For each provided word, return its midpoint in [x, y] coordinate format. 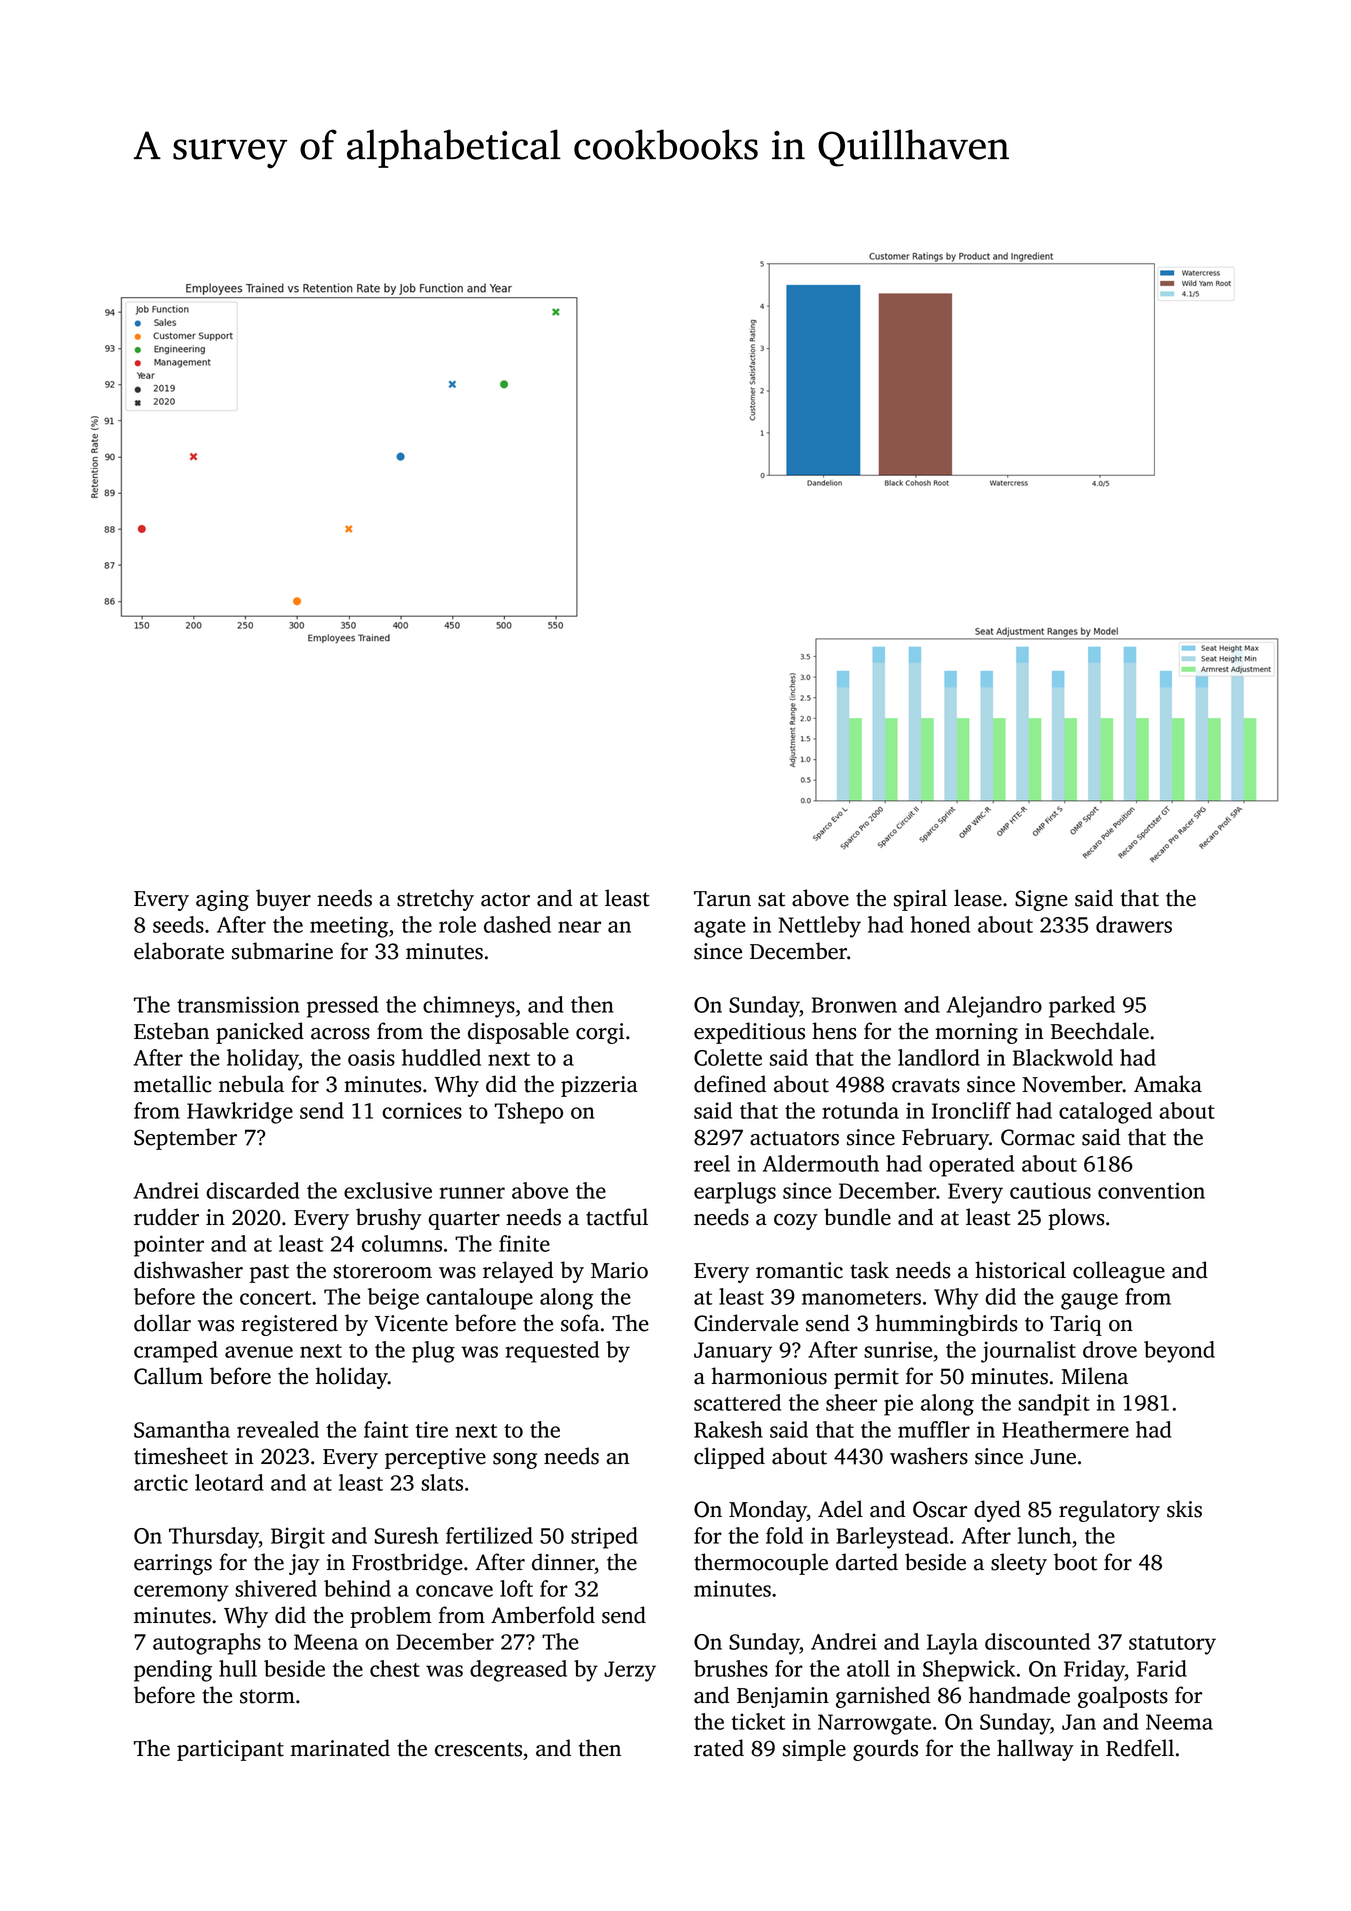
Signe [1041, 900]
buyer [283, 900]
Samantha [182, 1429]
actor [505, 899]
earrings [173, 1564]
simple [814, 1750]
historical [1020, 1270]
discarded [253, 1190]
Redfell [1140, 1748]
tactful [617, 1217]
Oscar [940, 1509]
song [515, 1461]
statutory [1172, 1645]
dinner [563, 1562]
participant [230, 1750]
